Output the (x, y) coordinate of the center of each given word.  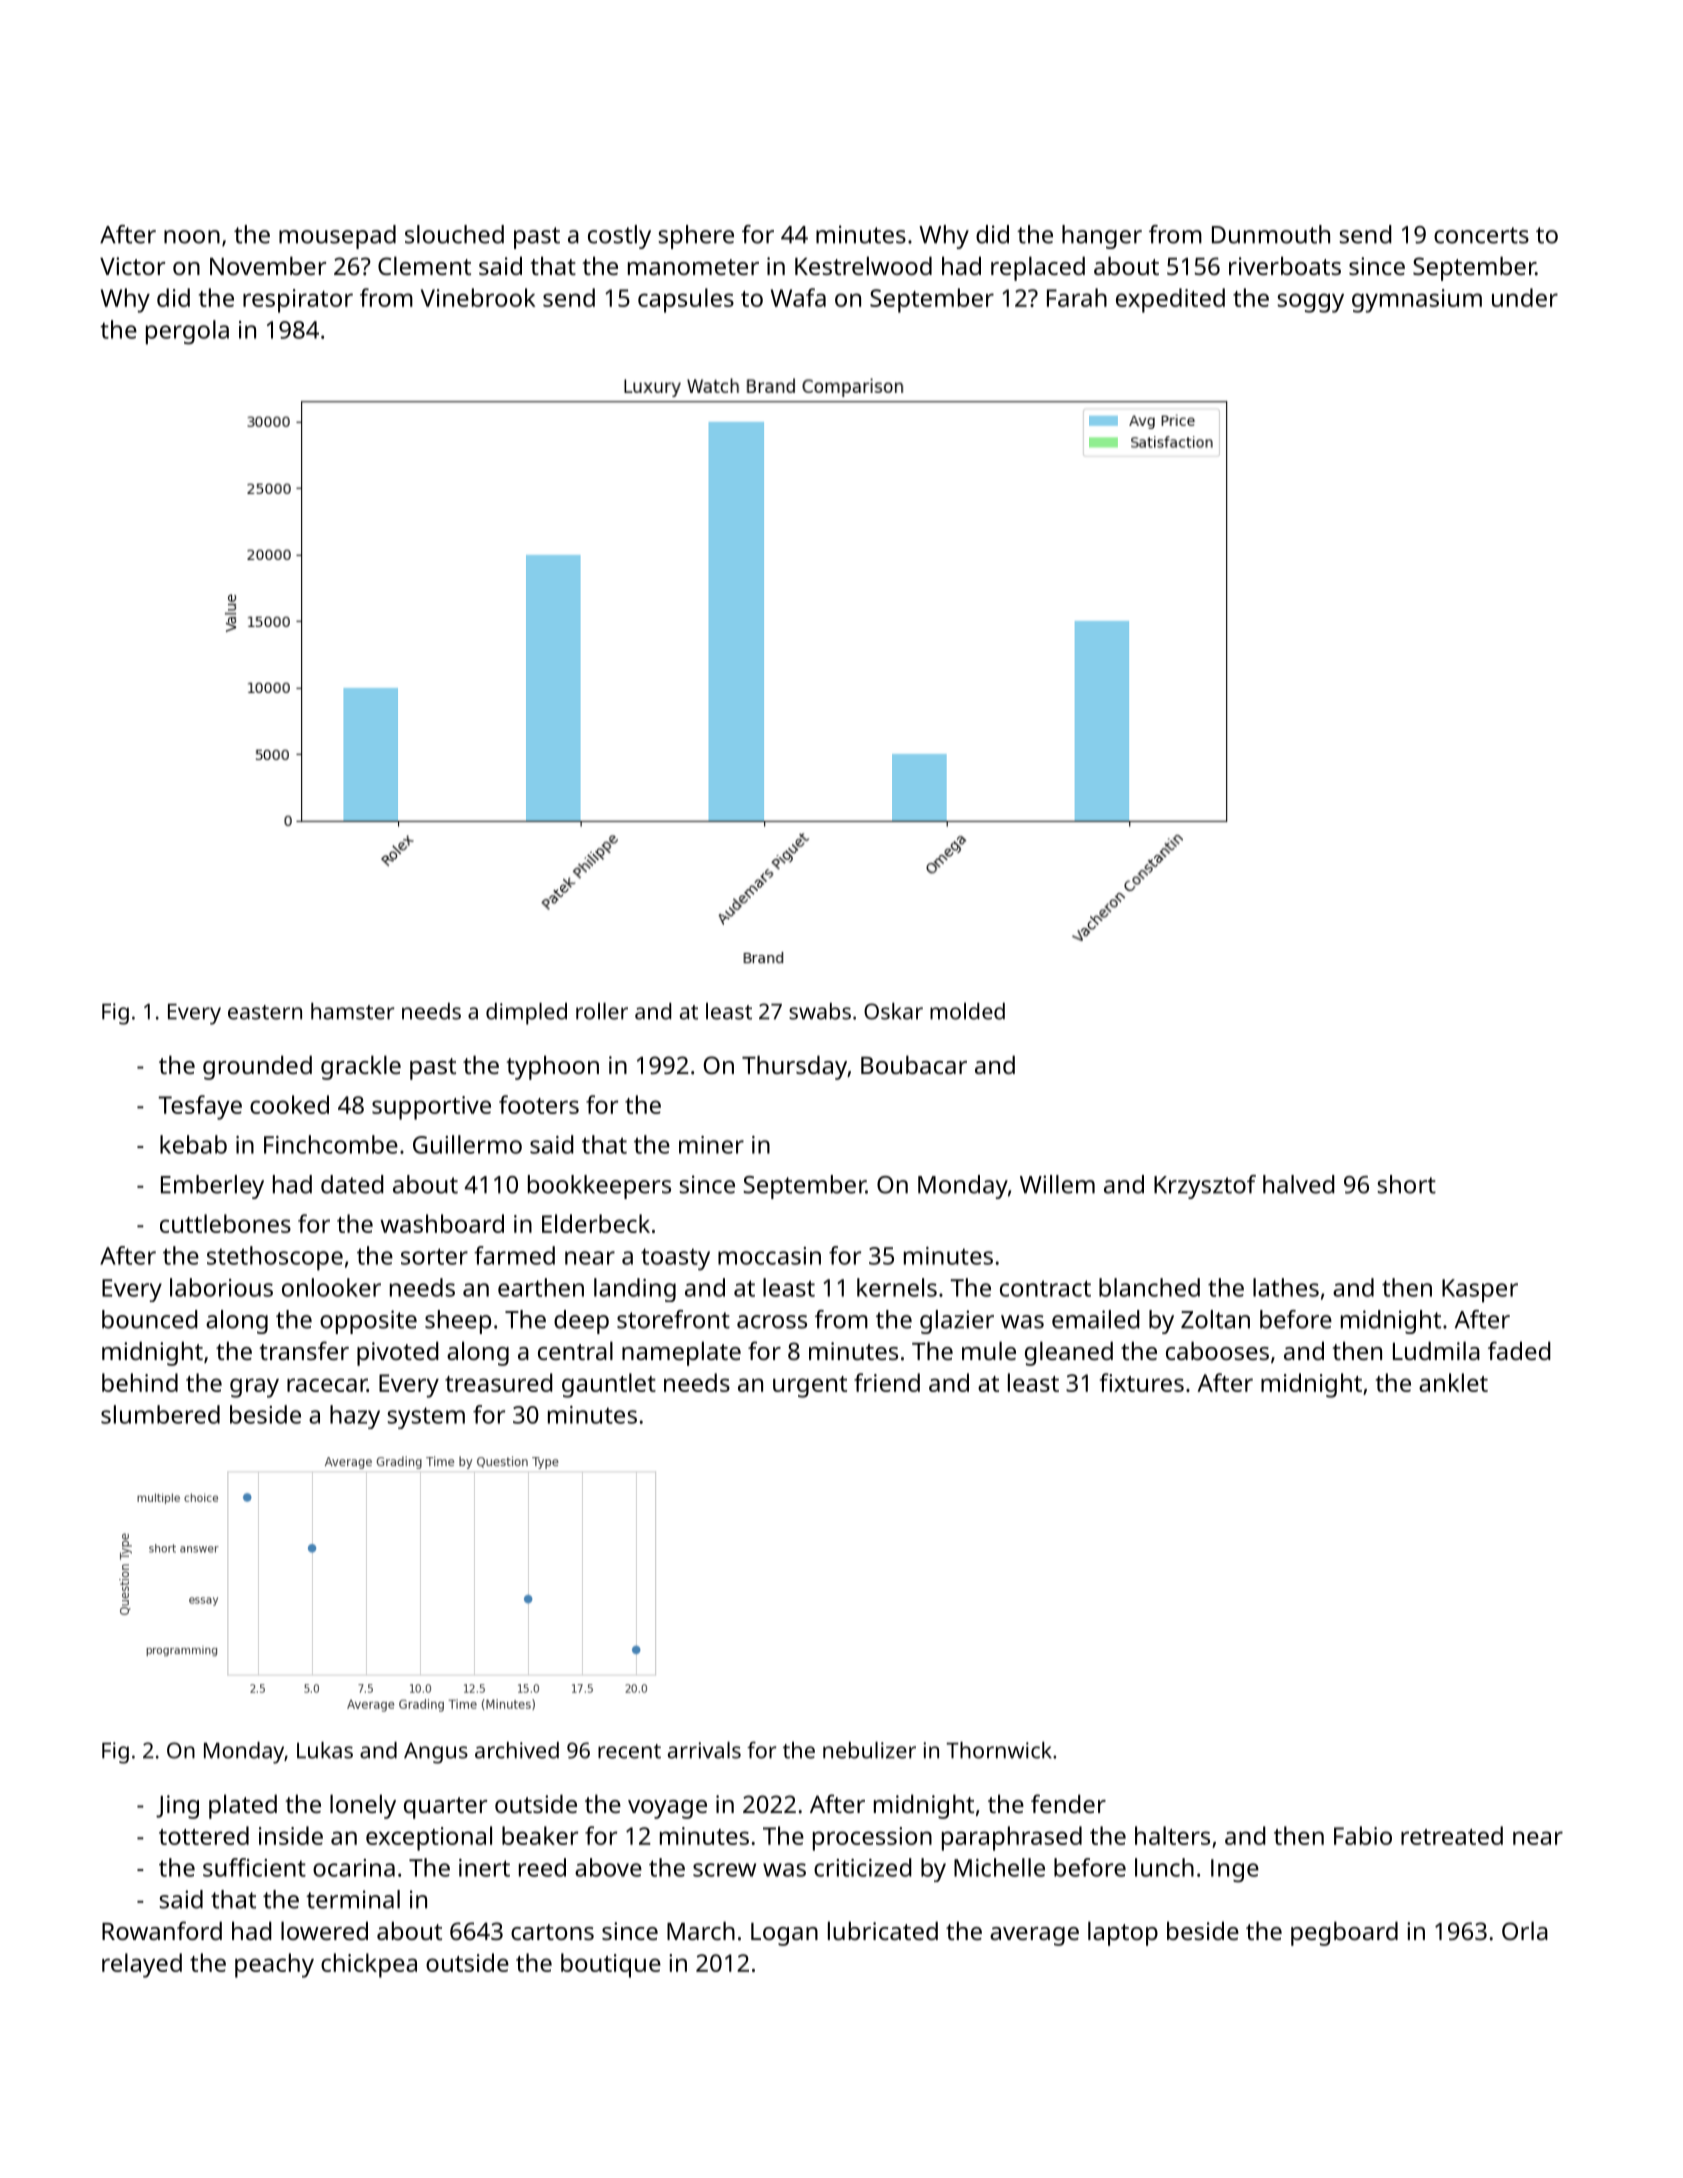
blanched (1149, 1287)
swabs (820, 1011)
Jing (177, 1807)
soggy (1310, 303)
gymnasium (1417, 301)
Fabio (1363, 1835)
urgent (810, 1387)
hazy (355, 1417)
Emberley (212, 1187)
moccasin (769, 1256)
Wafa (798, 297)
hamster (352, 1011)
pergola (187, 332)
